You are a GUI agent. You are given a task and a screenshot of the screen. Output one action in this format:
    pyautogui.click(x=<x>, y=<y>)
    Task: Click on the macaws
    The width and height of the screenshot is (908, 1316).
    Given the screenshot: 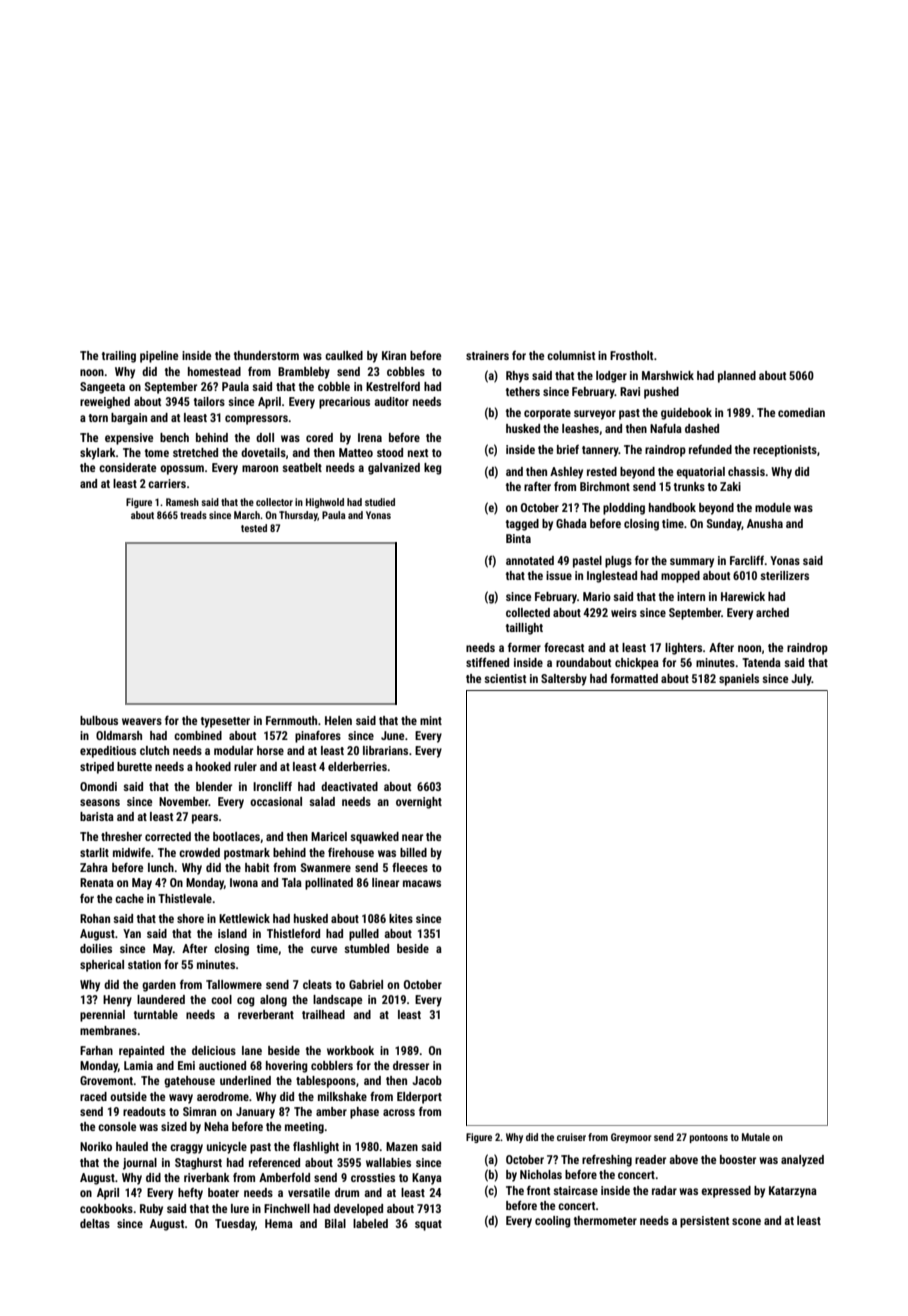 What is the action you would take?
    pyautogui.click(x=422, y=883)
